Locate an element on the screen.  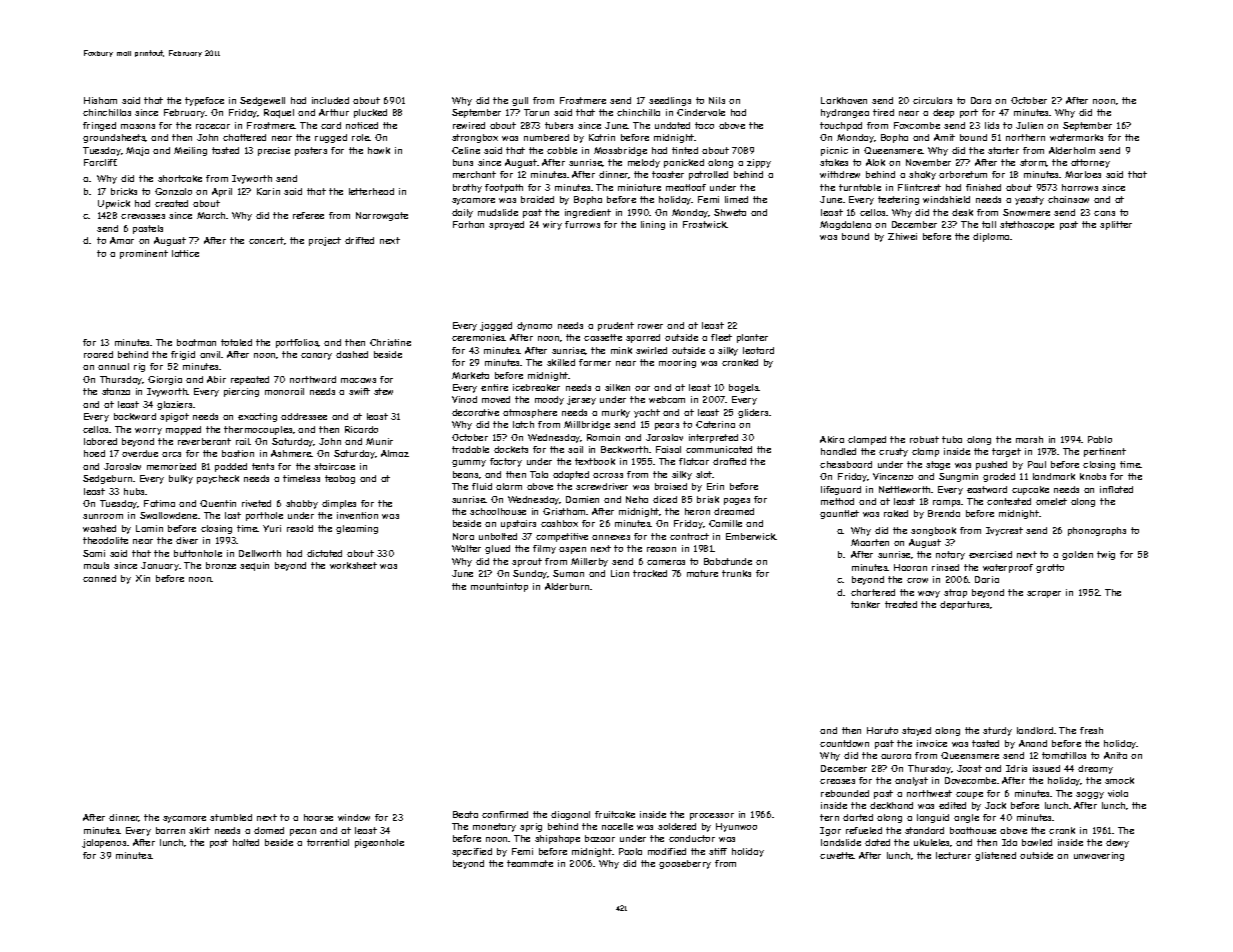
Dara is located at coordinates (981, 100).
